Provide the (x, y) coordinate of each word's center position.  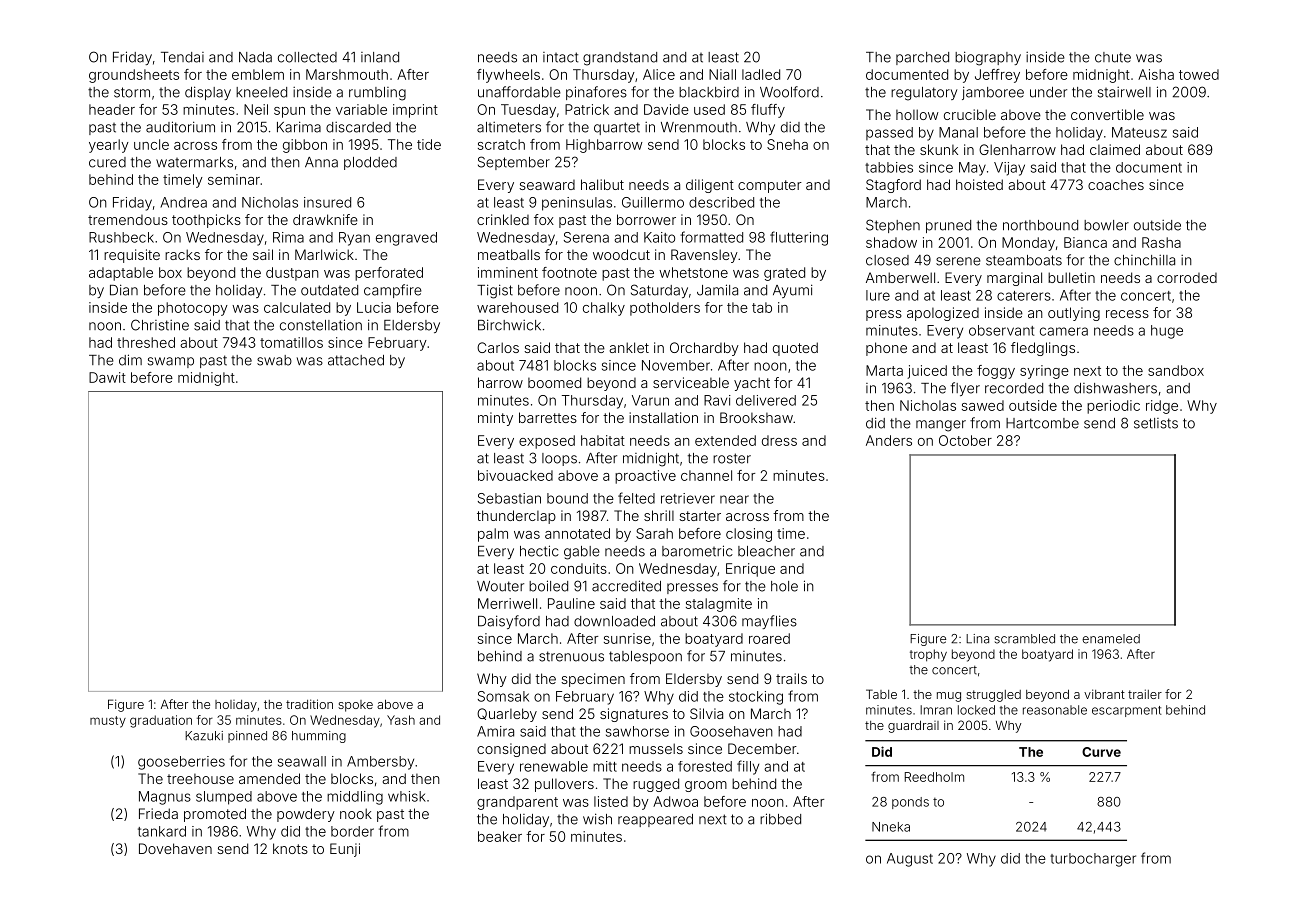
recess (1127, 314)
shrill (659, 515)
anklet (629, 347)
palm (493, 535)
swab (274, 360)
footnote (569, 272)
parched (922, 58)
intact (560, 57)
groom (706, 786)
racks (182, 254)
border (352, 831)
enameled (1111, 639)
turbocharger (1093, 860)
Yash (401, 720)
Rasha (1161, 242)
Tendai (182, 57)
